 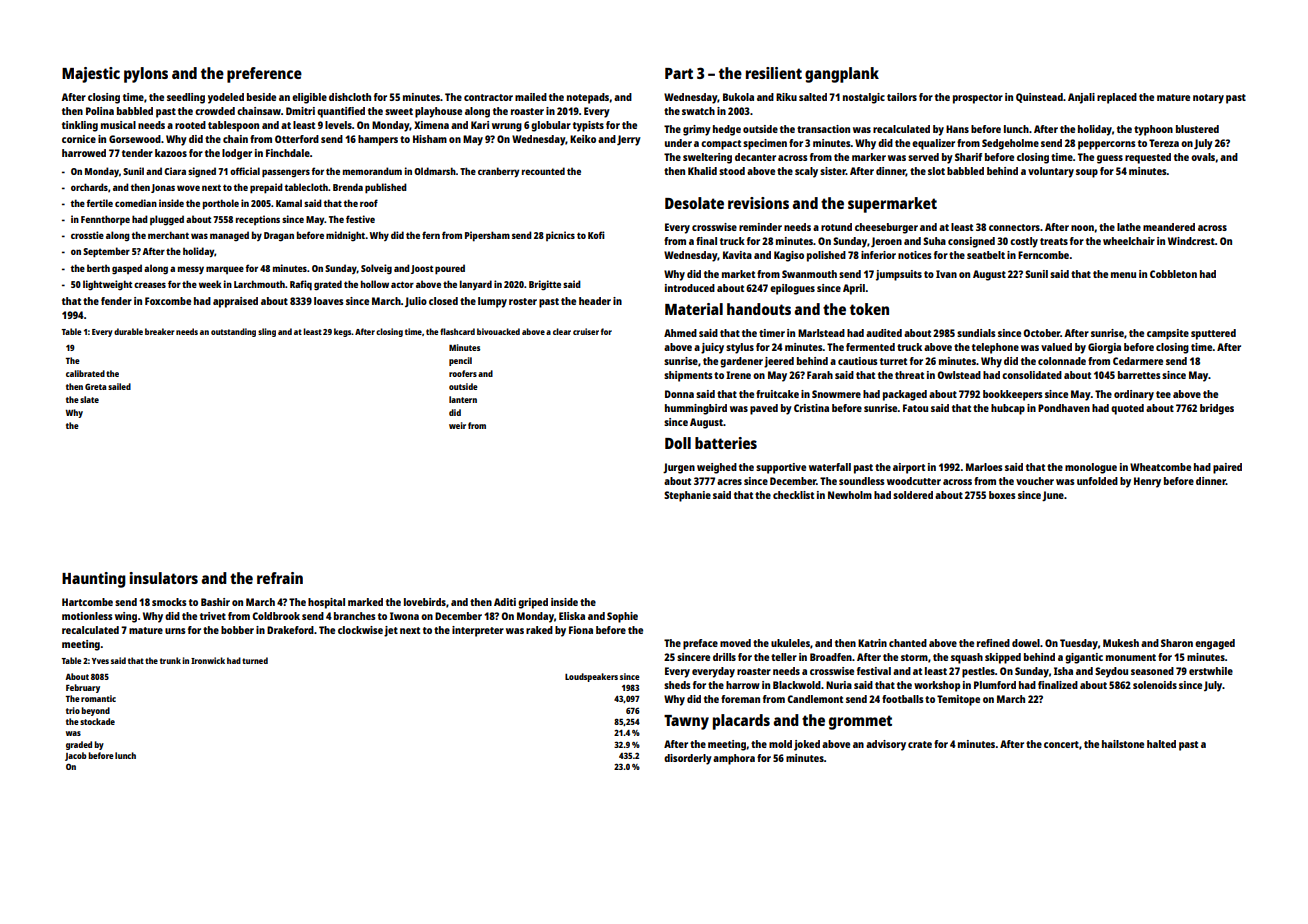 What do you see at coordinates (1039, 98) in the page?
I see `Quinstead` at bounding box center [1039, 98].
